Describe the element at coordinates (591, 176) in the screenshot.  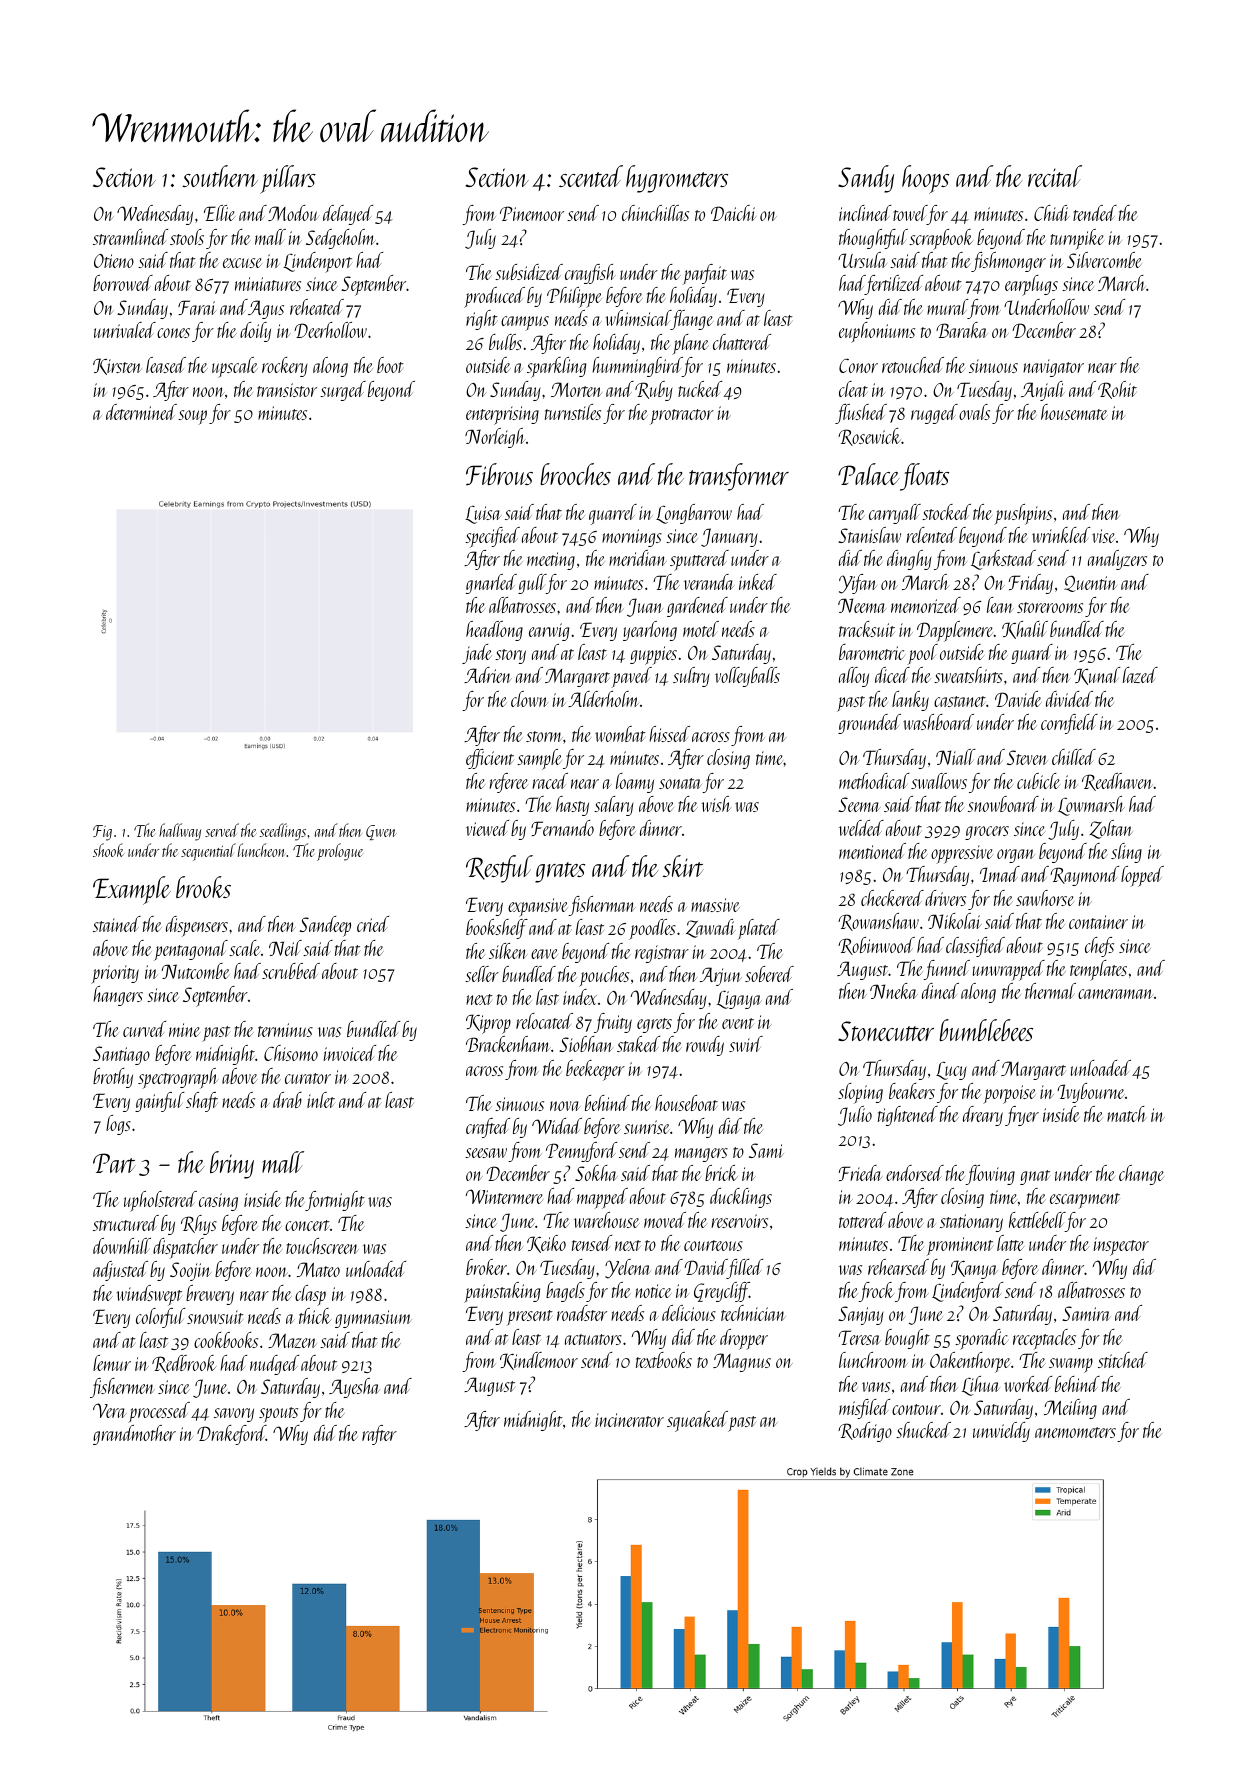
I see `scented` at that location.
